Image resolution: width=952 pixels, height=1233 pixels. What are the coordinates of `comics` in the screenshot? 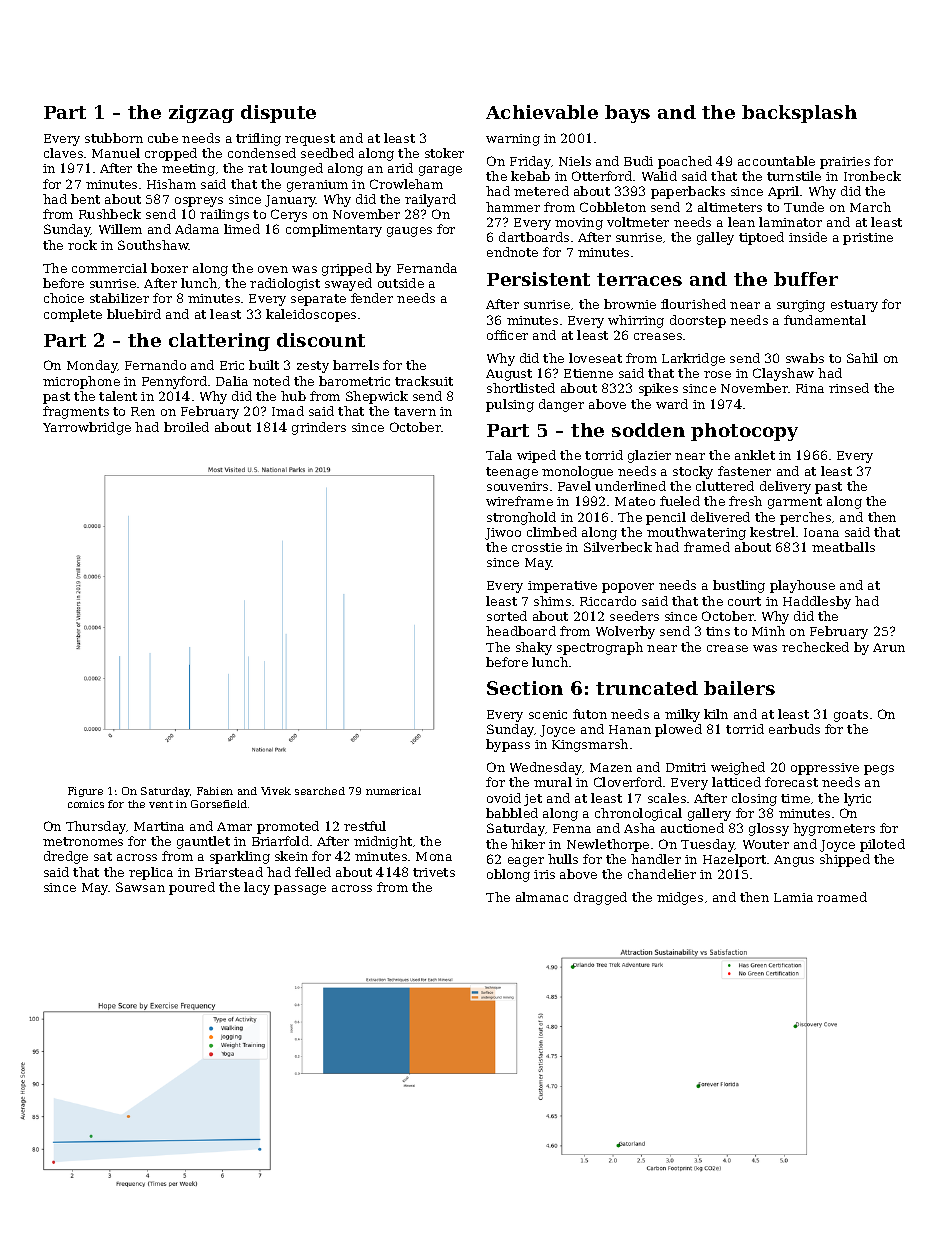 It's located at (86, 804).
